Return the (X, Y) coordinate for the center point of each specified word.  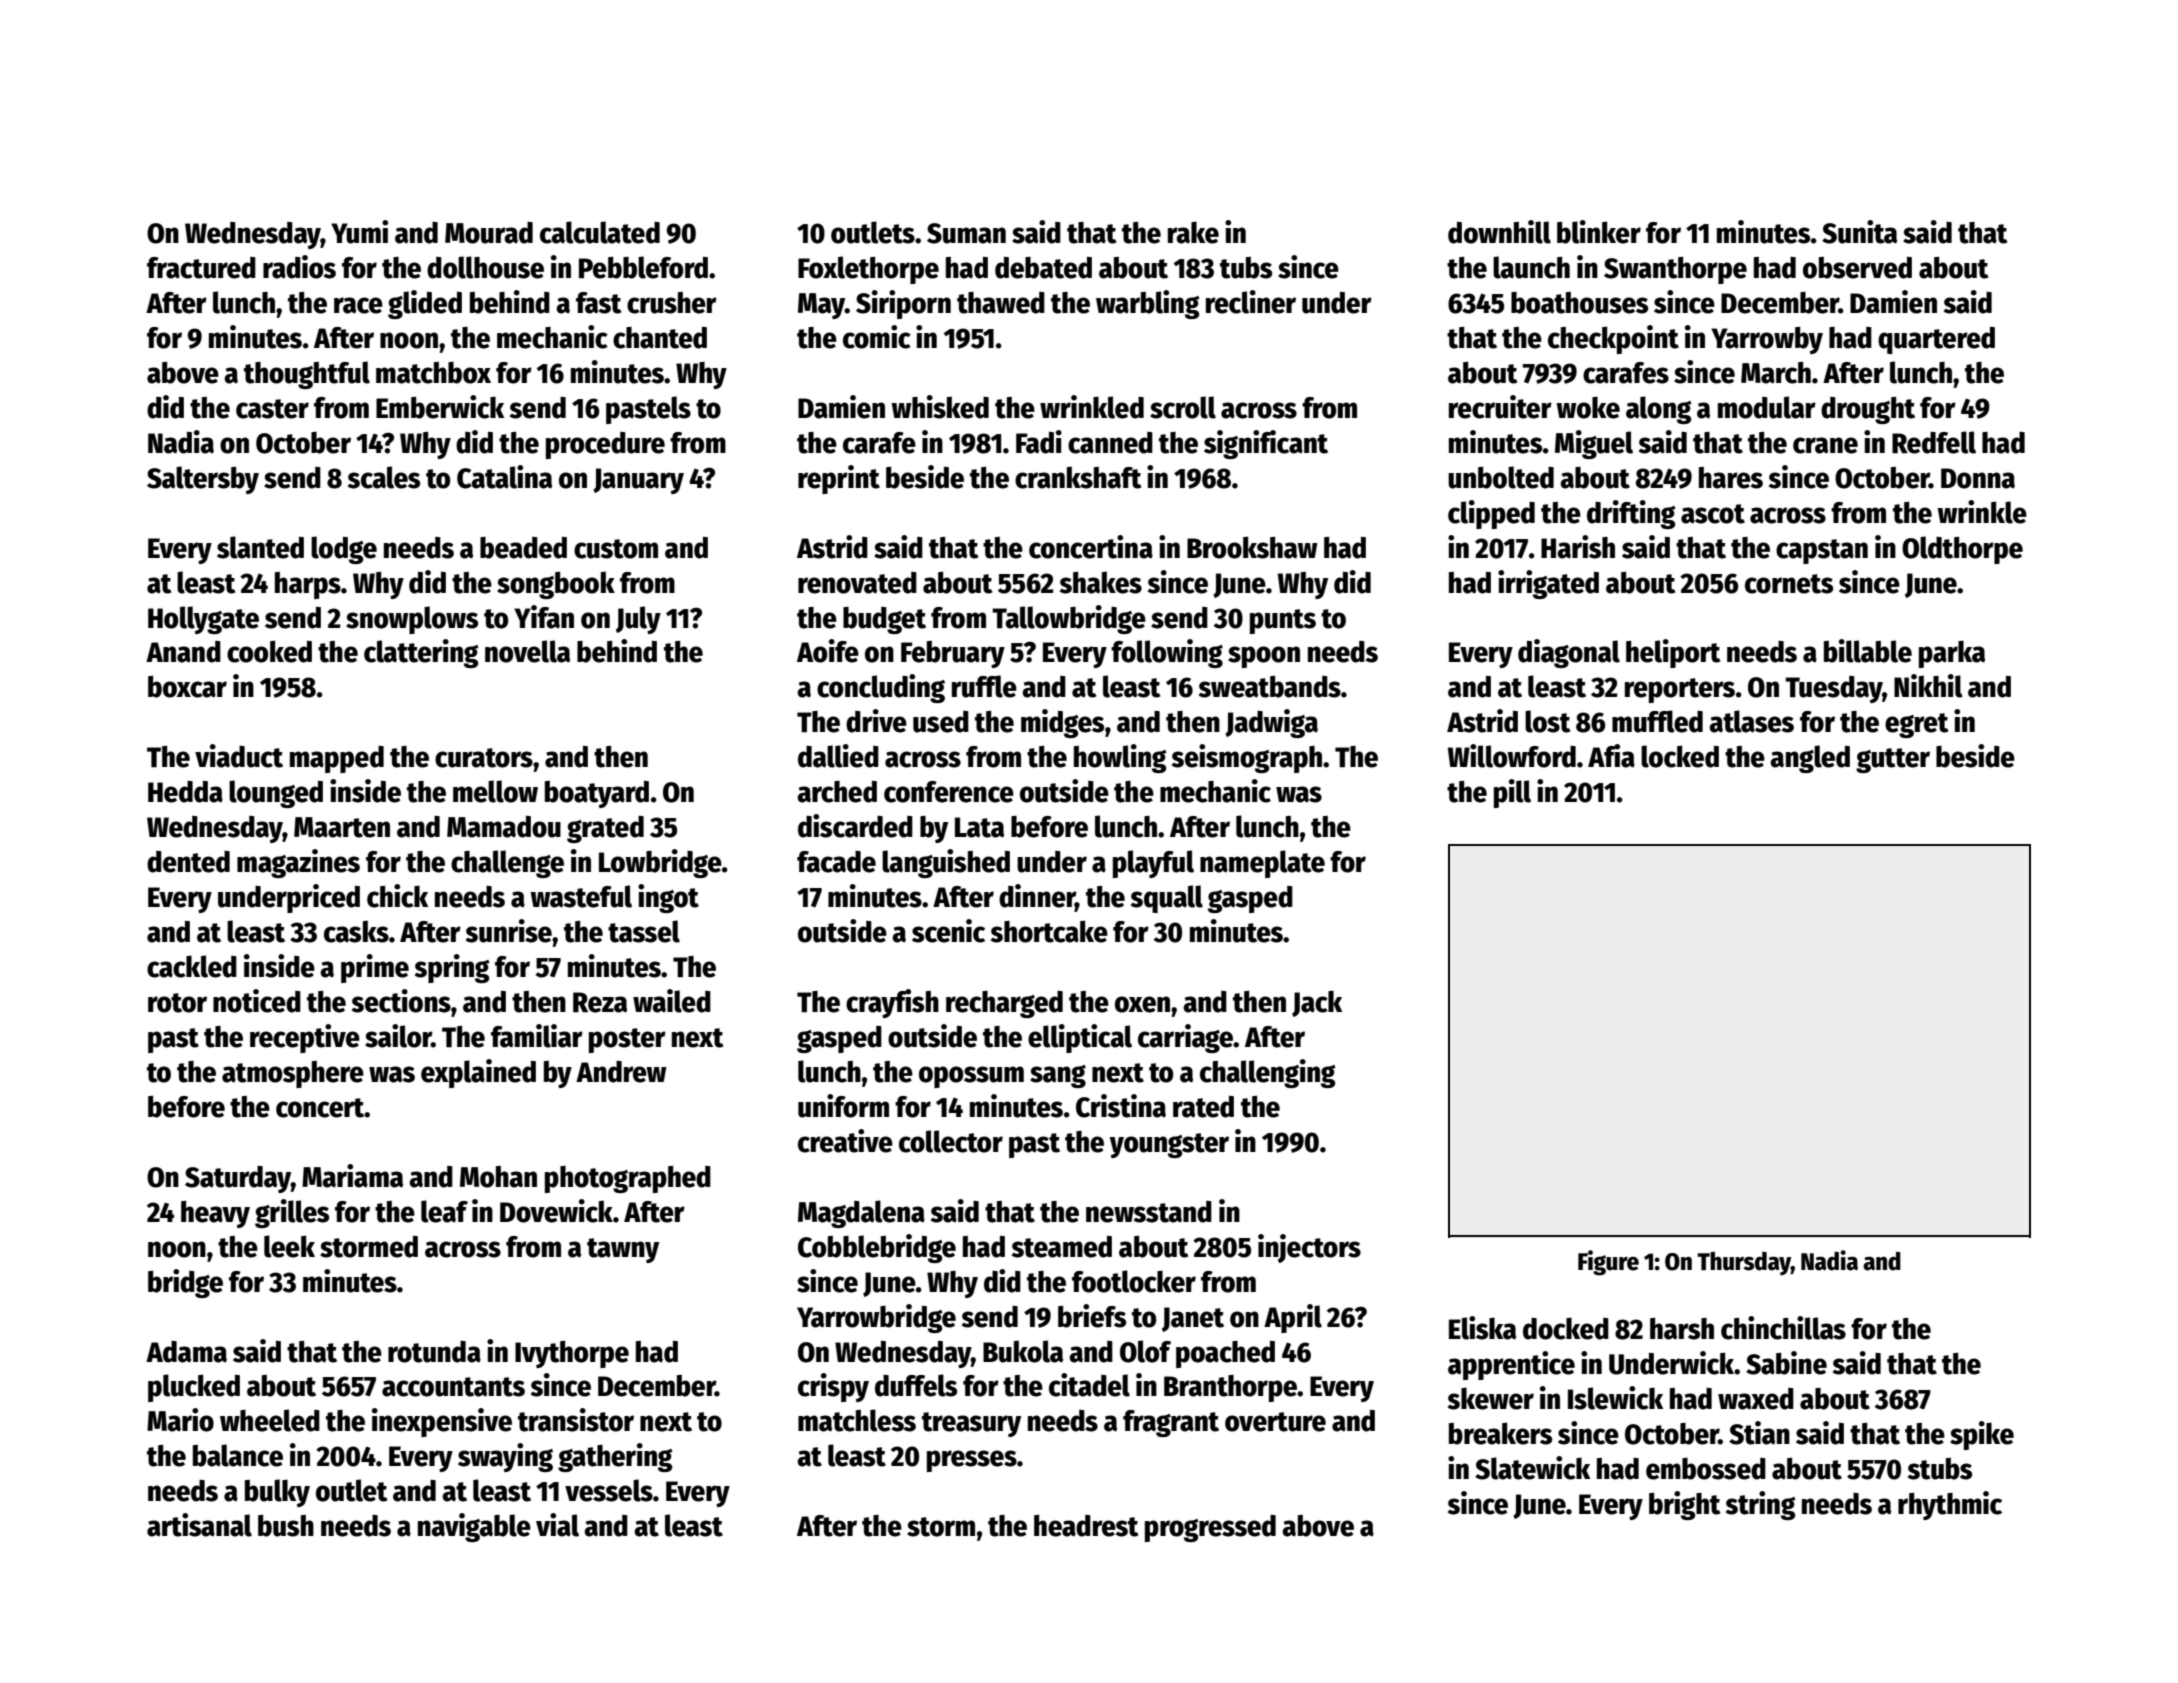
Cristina (1121, 1106)
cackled (192, 966)
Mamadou (504, 827)
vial (557, 1525)
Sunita (1859, 232)
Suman (966, 233)
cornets (1789, 584)
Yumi (359, 232)
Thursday (1744, 1264)
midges (1062, 723)
